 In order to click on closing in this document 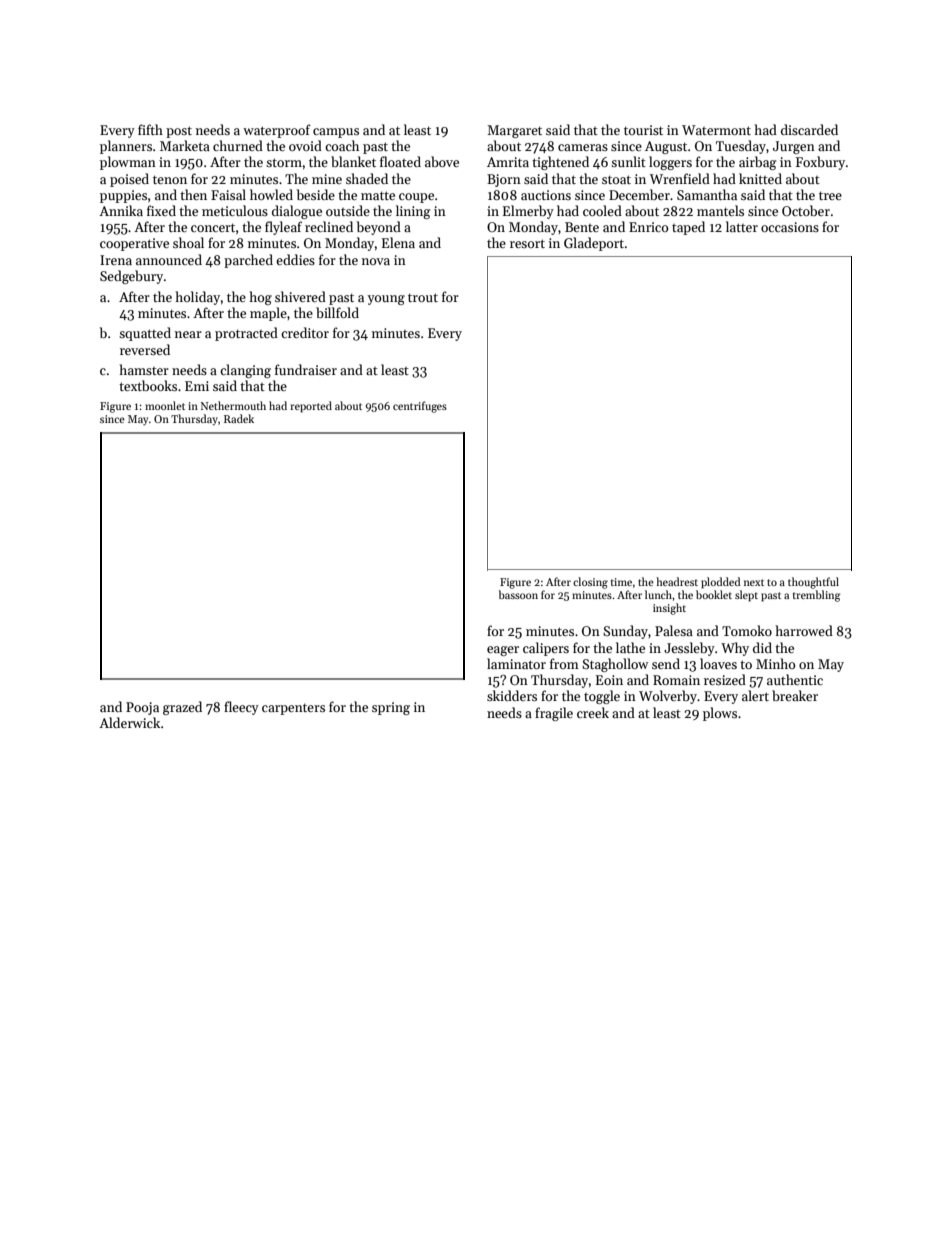, I will do `click(590, 583)`.
